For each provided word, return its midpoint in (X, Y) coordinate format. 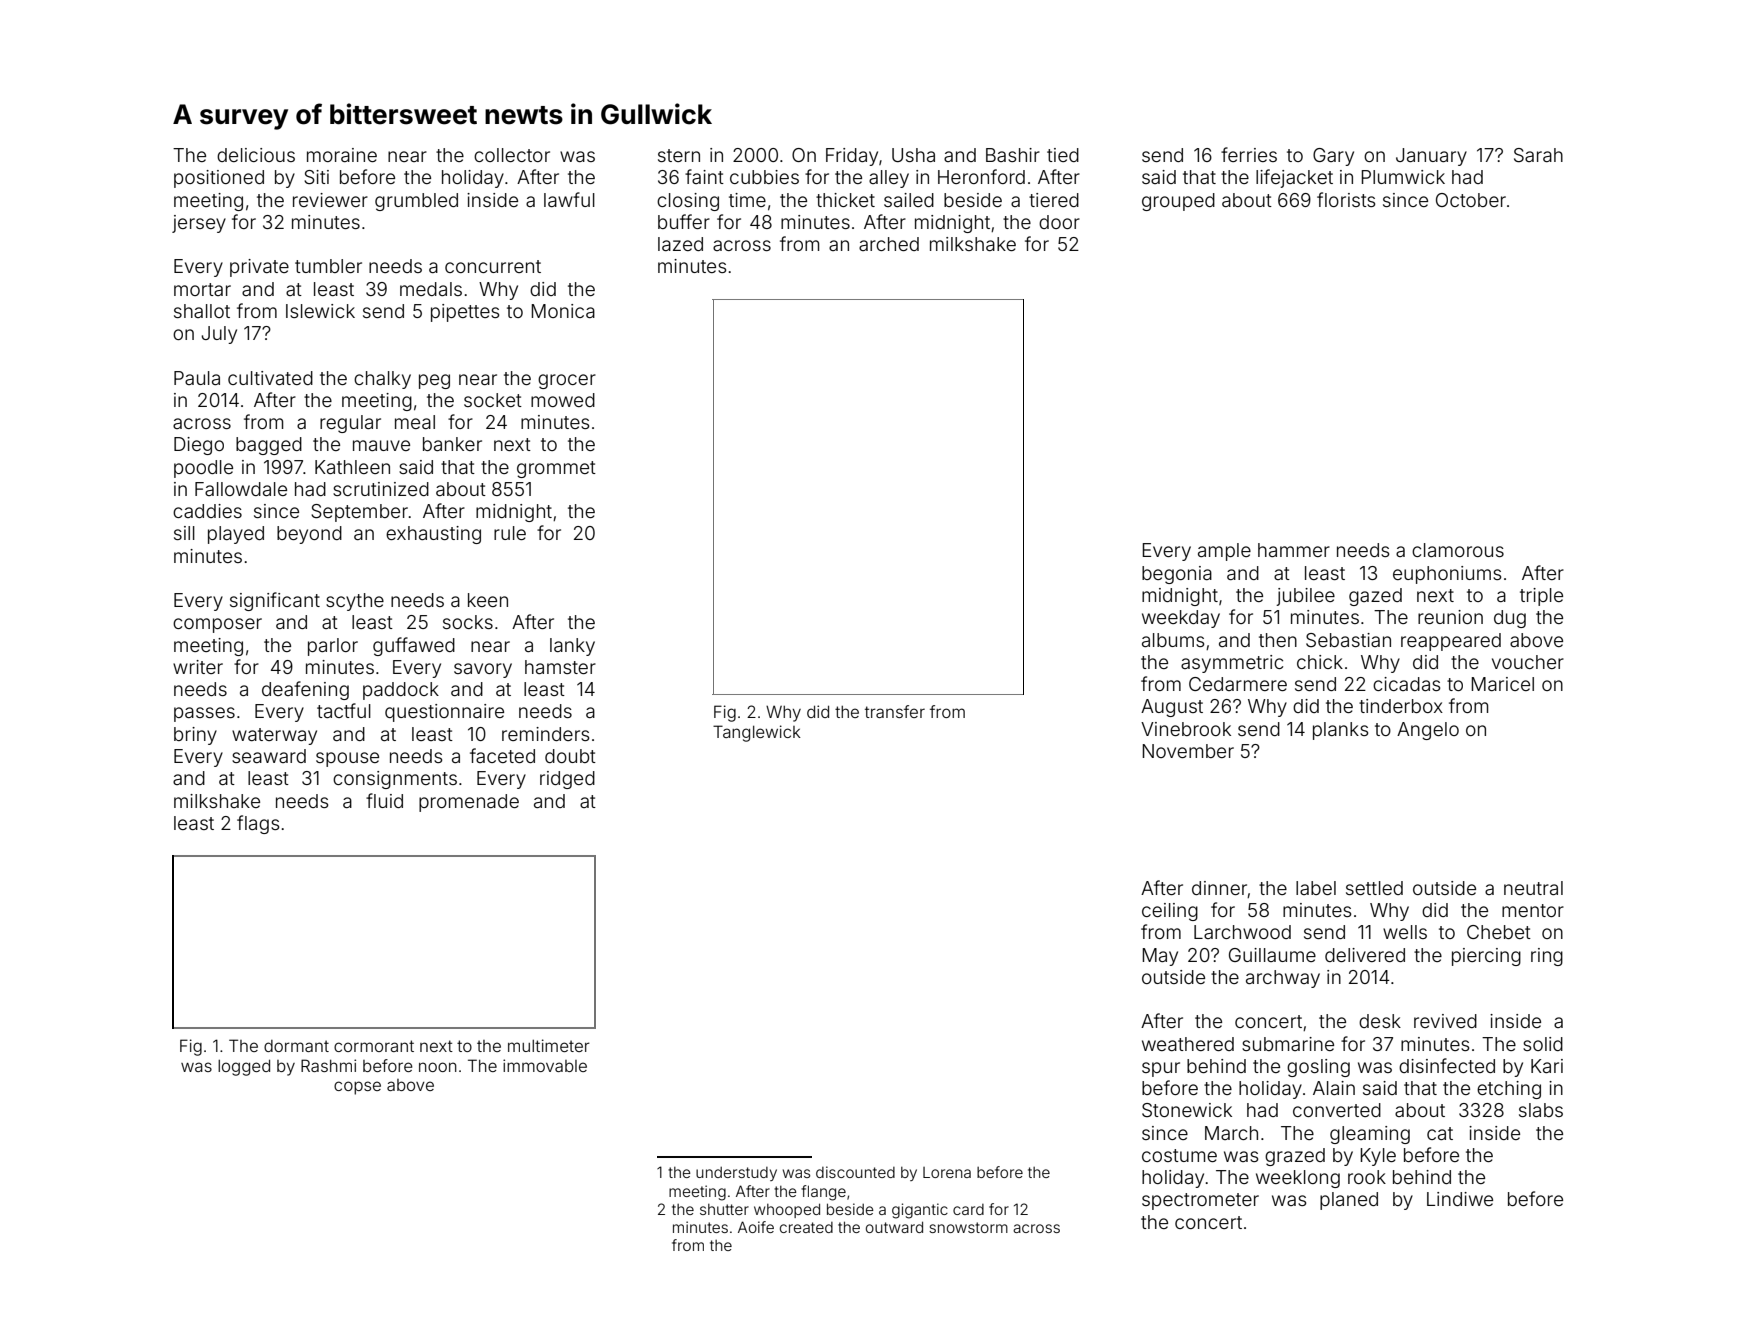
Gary (1333, 157)
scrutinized (381, 489)
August (1172, 708)
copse (357, 1088)
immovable (545, 1065)
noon (438, 1067)
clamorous (1458, 550)
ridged (567, 780)
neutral (1533, 888)
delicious (256, 155)
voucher (1528, 662)
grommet (556, 469)
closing (688, 202)
